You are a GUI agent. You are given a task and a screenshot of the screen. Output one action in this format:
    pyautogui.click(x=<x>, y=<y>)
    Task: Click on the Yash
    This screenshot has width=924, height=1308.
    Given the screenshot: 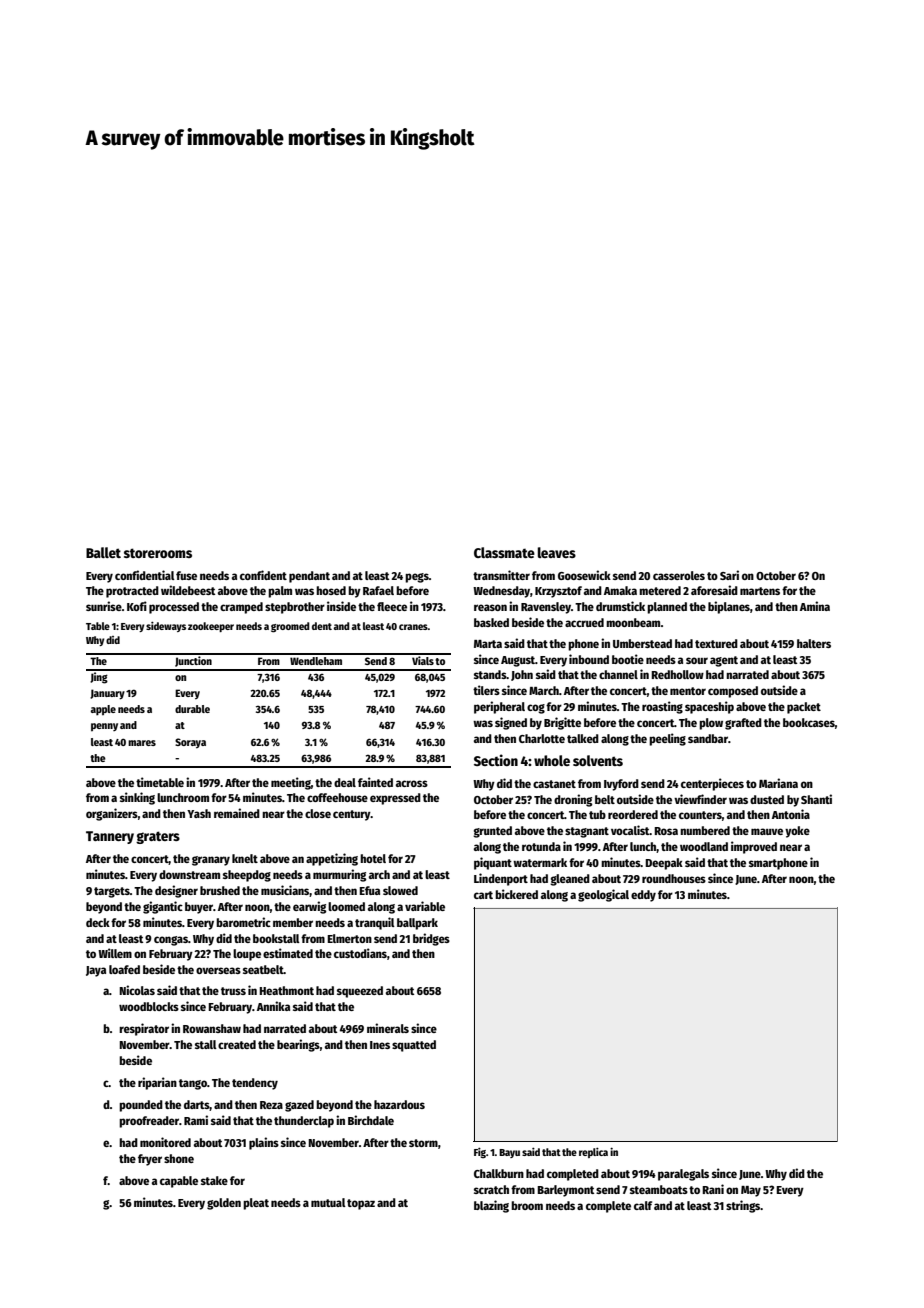 What is the action you would take?
    pyautogui.click(x=199, y=813)
